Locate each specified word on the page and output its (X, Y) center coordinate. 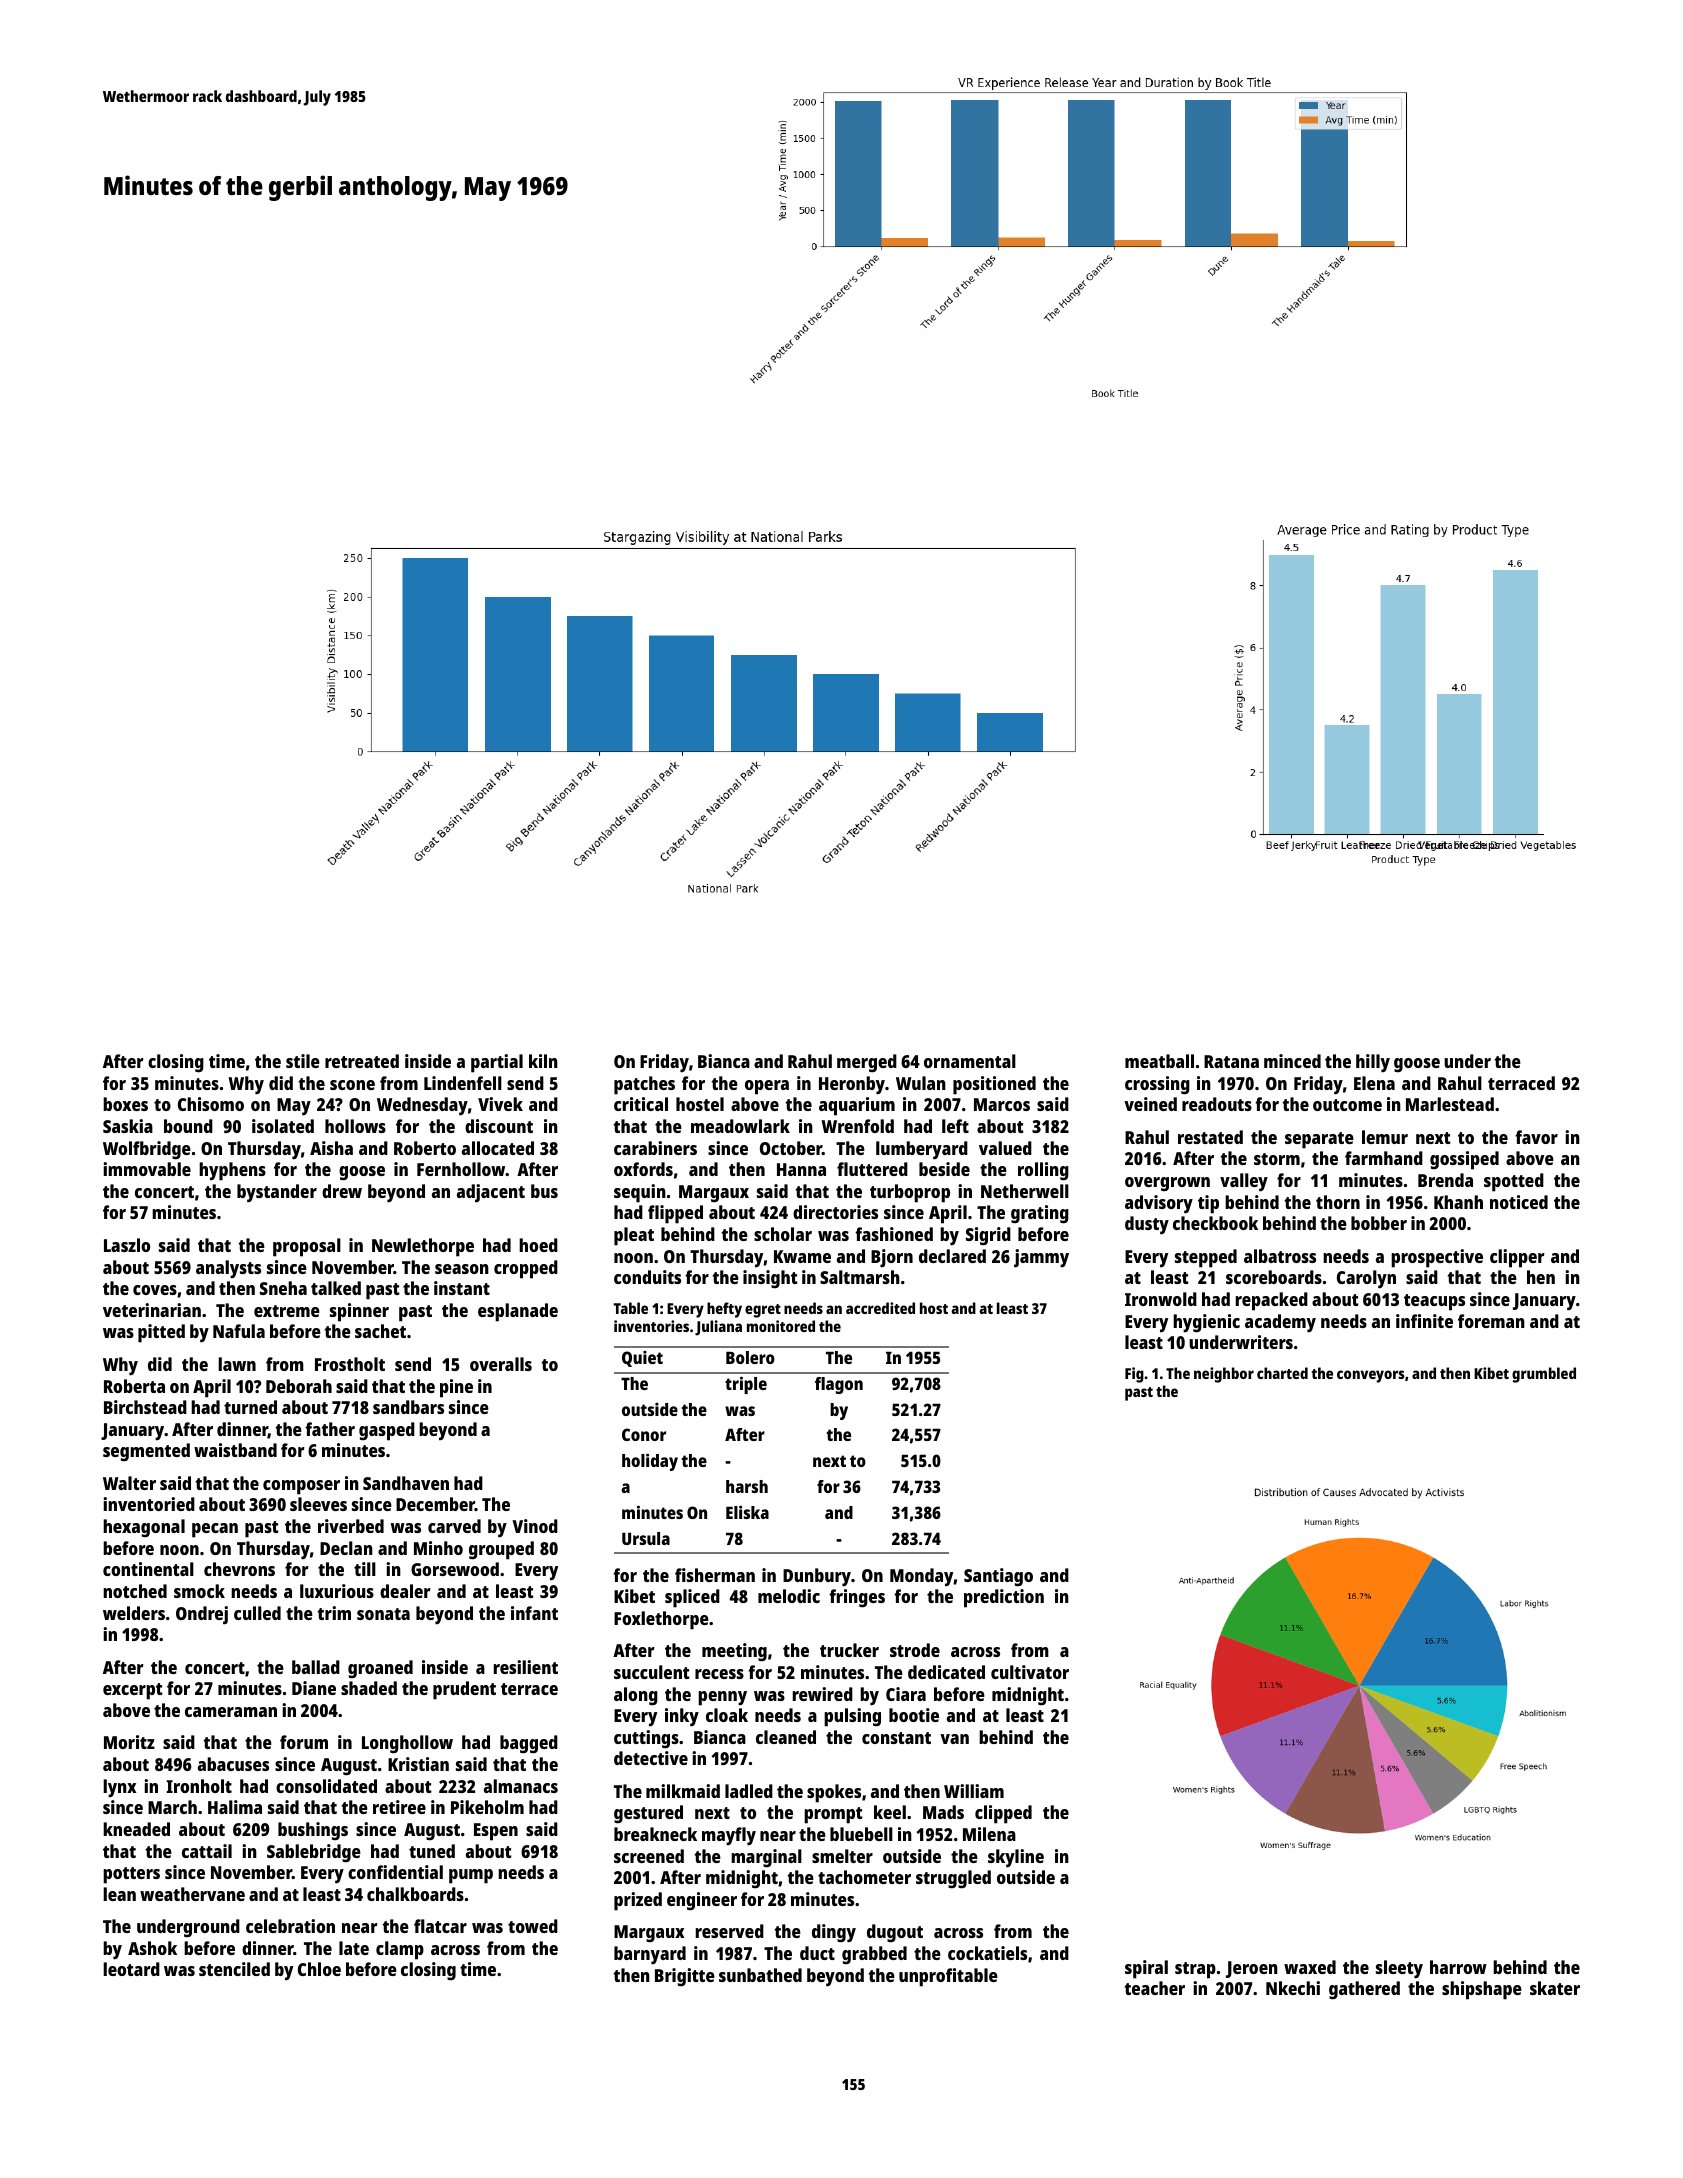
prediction (1004, 1598)
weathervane (192, 1894)
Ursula (646, 1538)
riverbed (351, 1526)
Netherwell (1025, 1191)
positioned (994, 1085)
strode (915, 1650)
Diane (314, 1688)
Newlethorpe (423, 1247)
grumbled (1544, 1375)
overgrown (1167, 1184)
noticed (1519, 1202)
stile (303, 1061)
